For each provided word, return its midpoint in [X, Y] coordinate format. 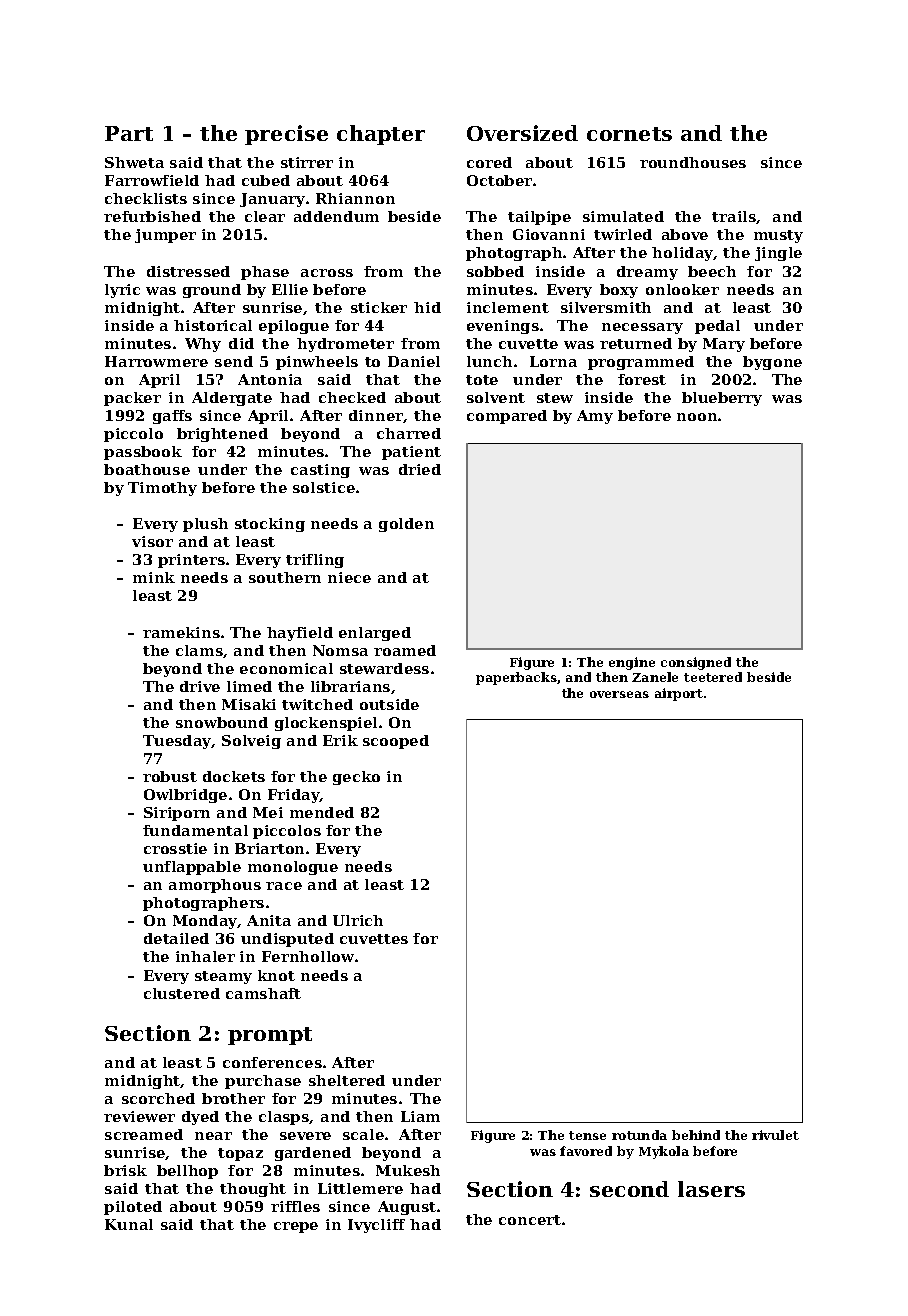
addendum [336, 216]
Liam [420, 1116]
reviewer [139, 1116]
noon [697, 417]
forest [642, 379]
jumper [165, 236]
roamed [405, 650]
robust [170, 776]
